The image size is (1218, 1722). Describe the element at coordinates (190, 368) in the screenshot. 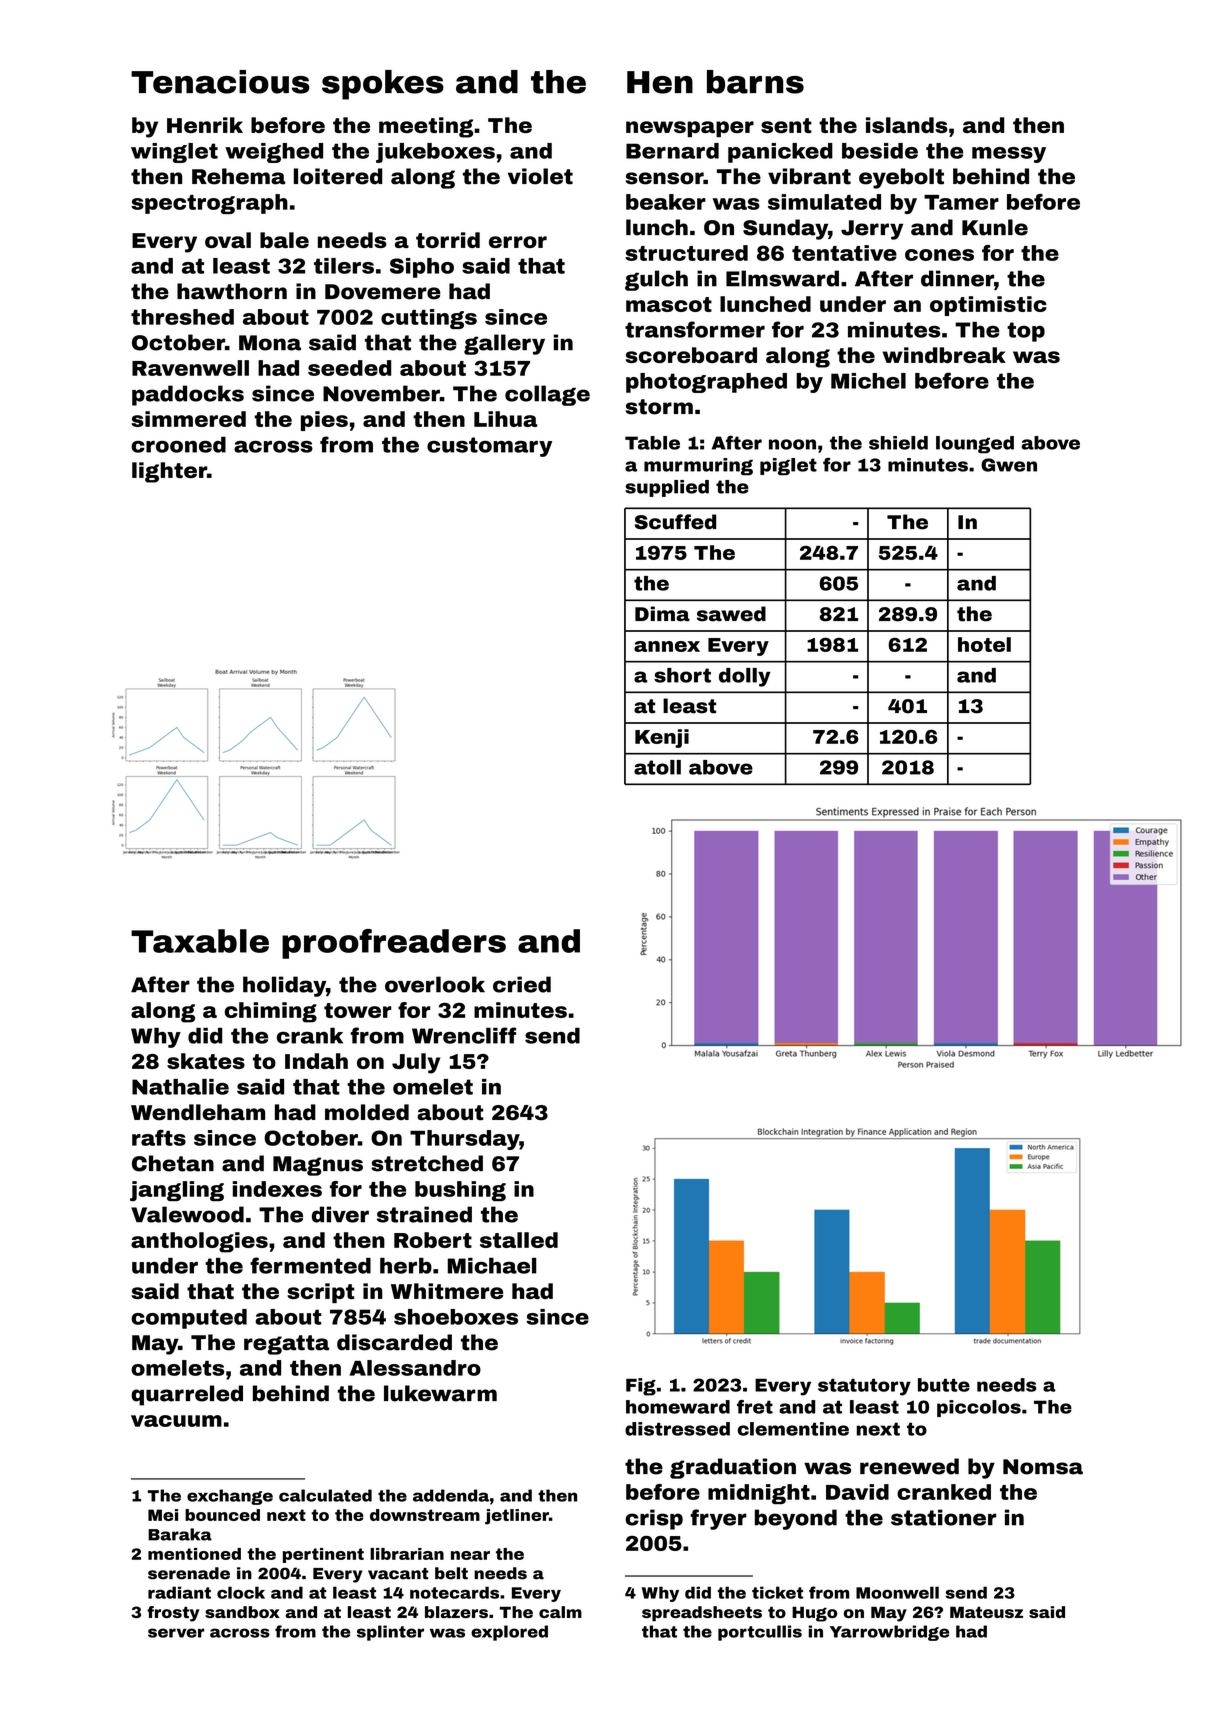

I see `Ravenwell` at that location.
